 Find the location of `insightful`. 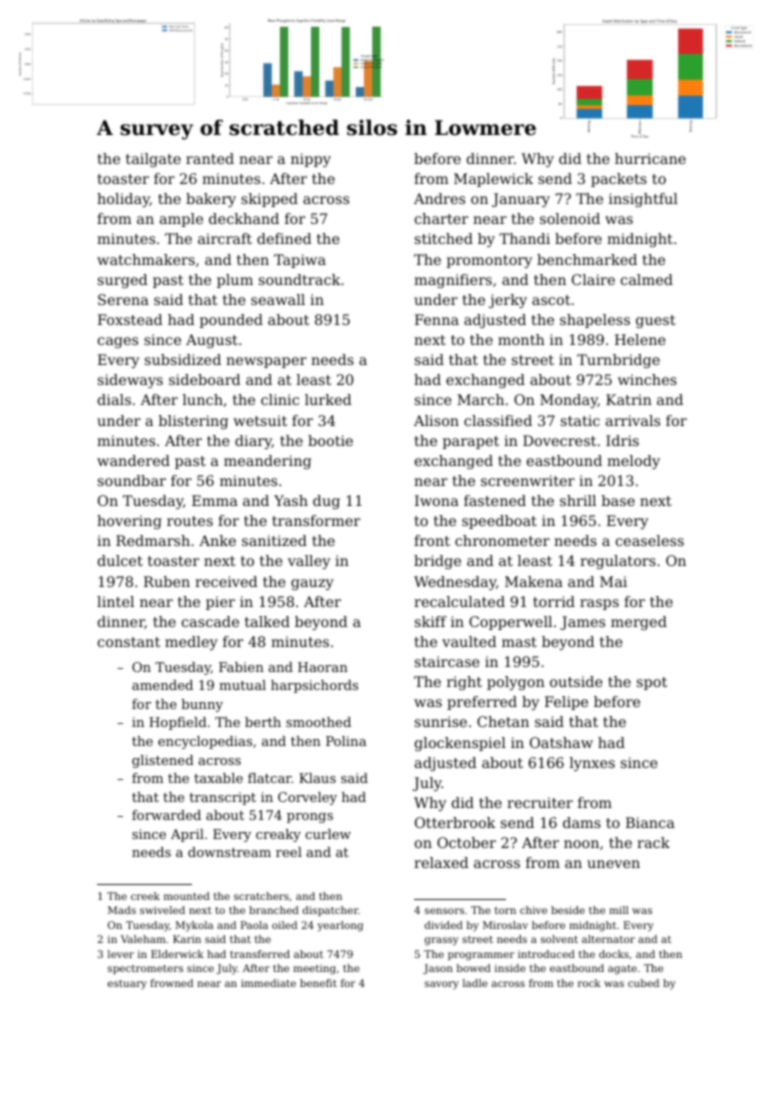

insightful is located at coordinates (643, 200).
